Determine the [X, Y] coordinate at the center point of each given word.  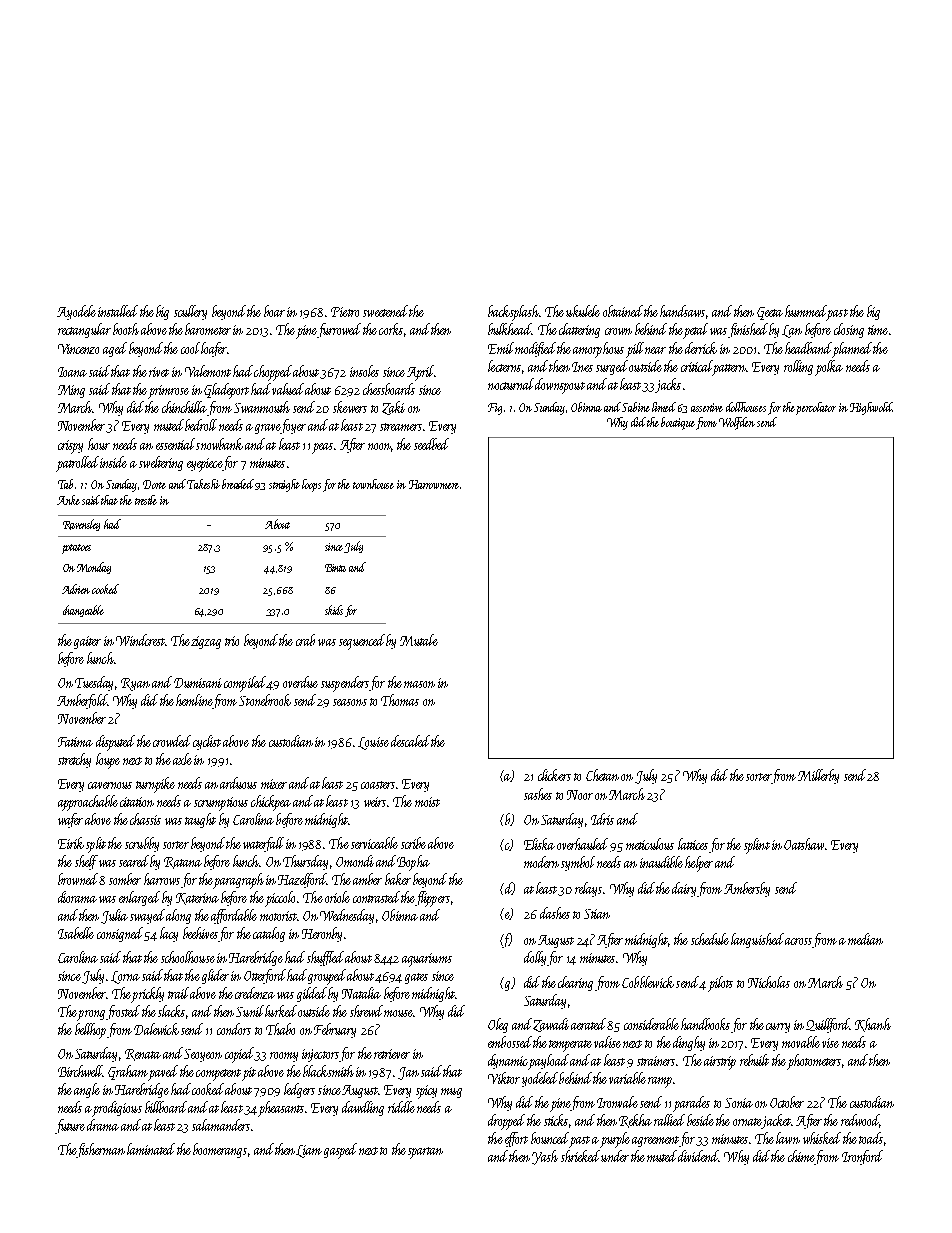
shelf [86, 862]
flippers [432, 899]
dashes [555, 913]
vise [830, 1043]
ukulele [583, 311]
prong [91, 1015]
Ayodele [76, 312]
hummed [806, 311]
